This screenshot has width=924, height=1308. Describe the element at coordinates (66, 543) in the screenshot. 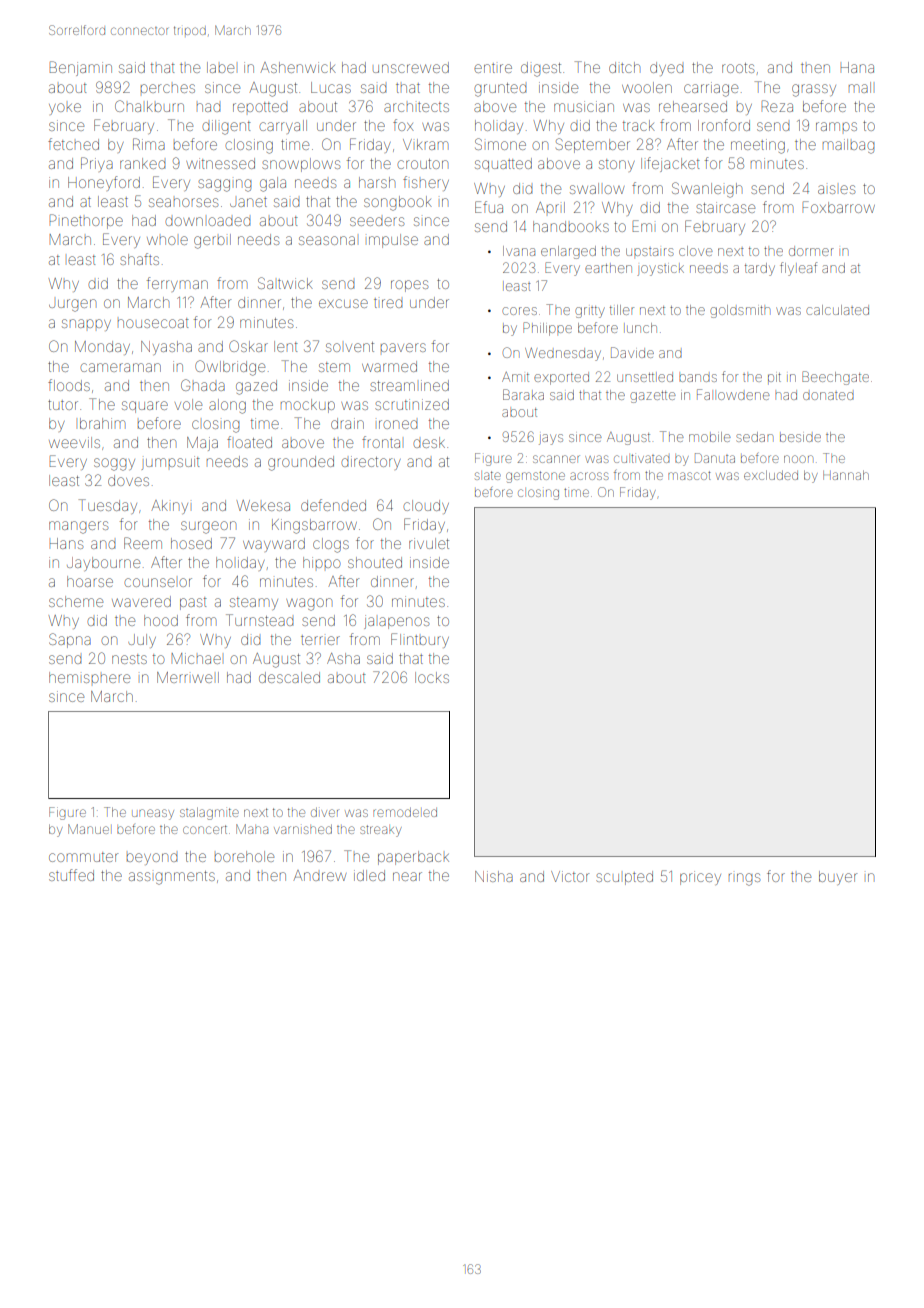

I see `Hans` at that location.
